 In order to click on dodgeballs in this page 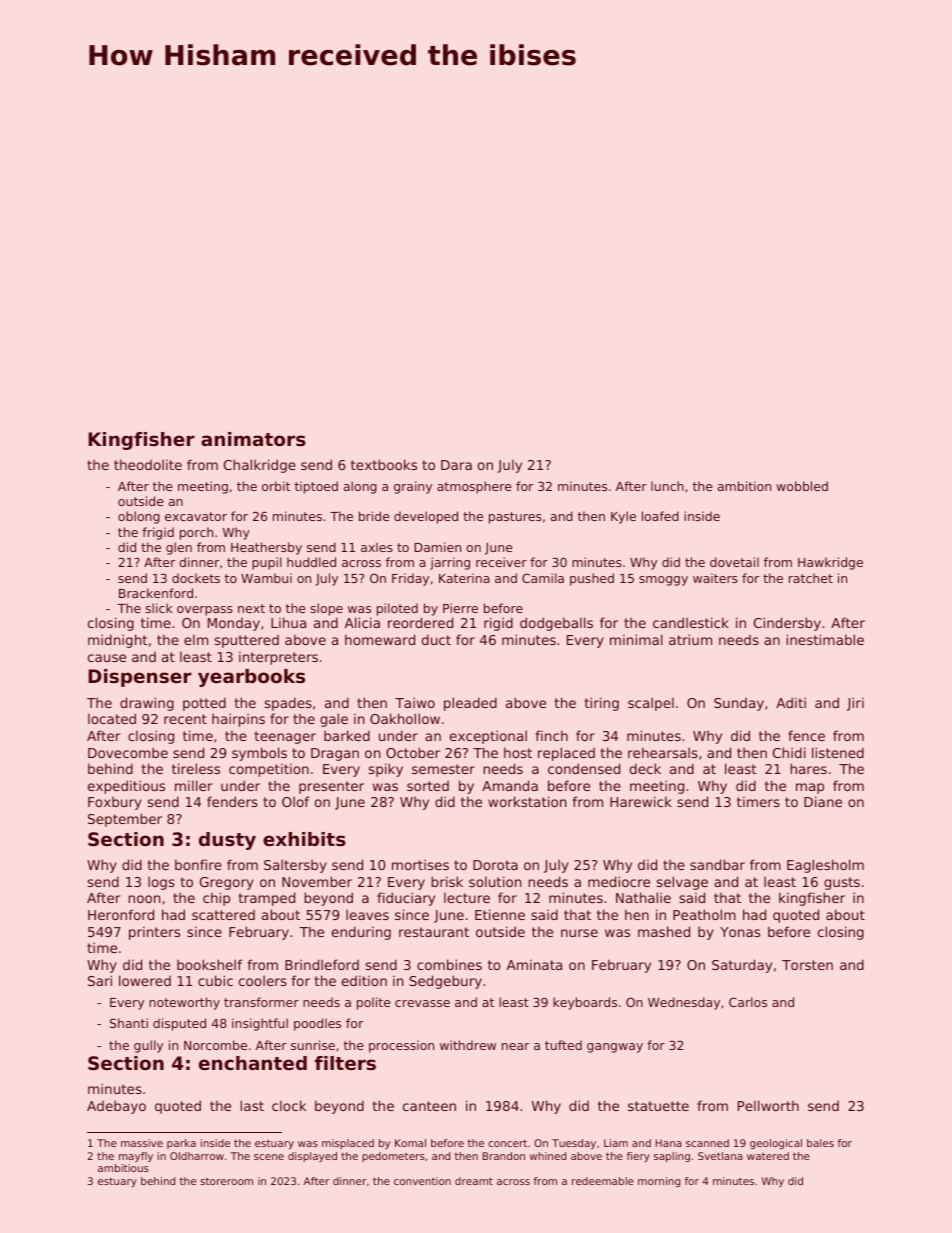, I will do `click(556, 624)`.
